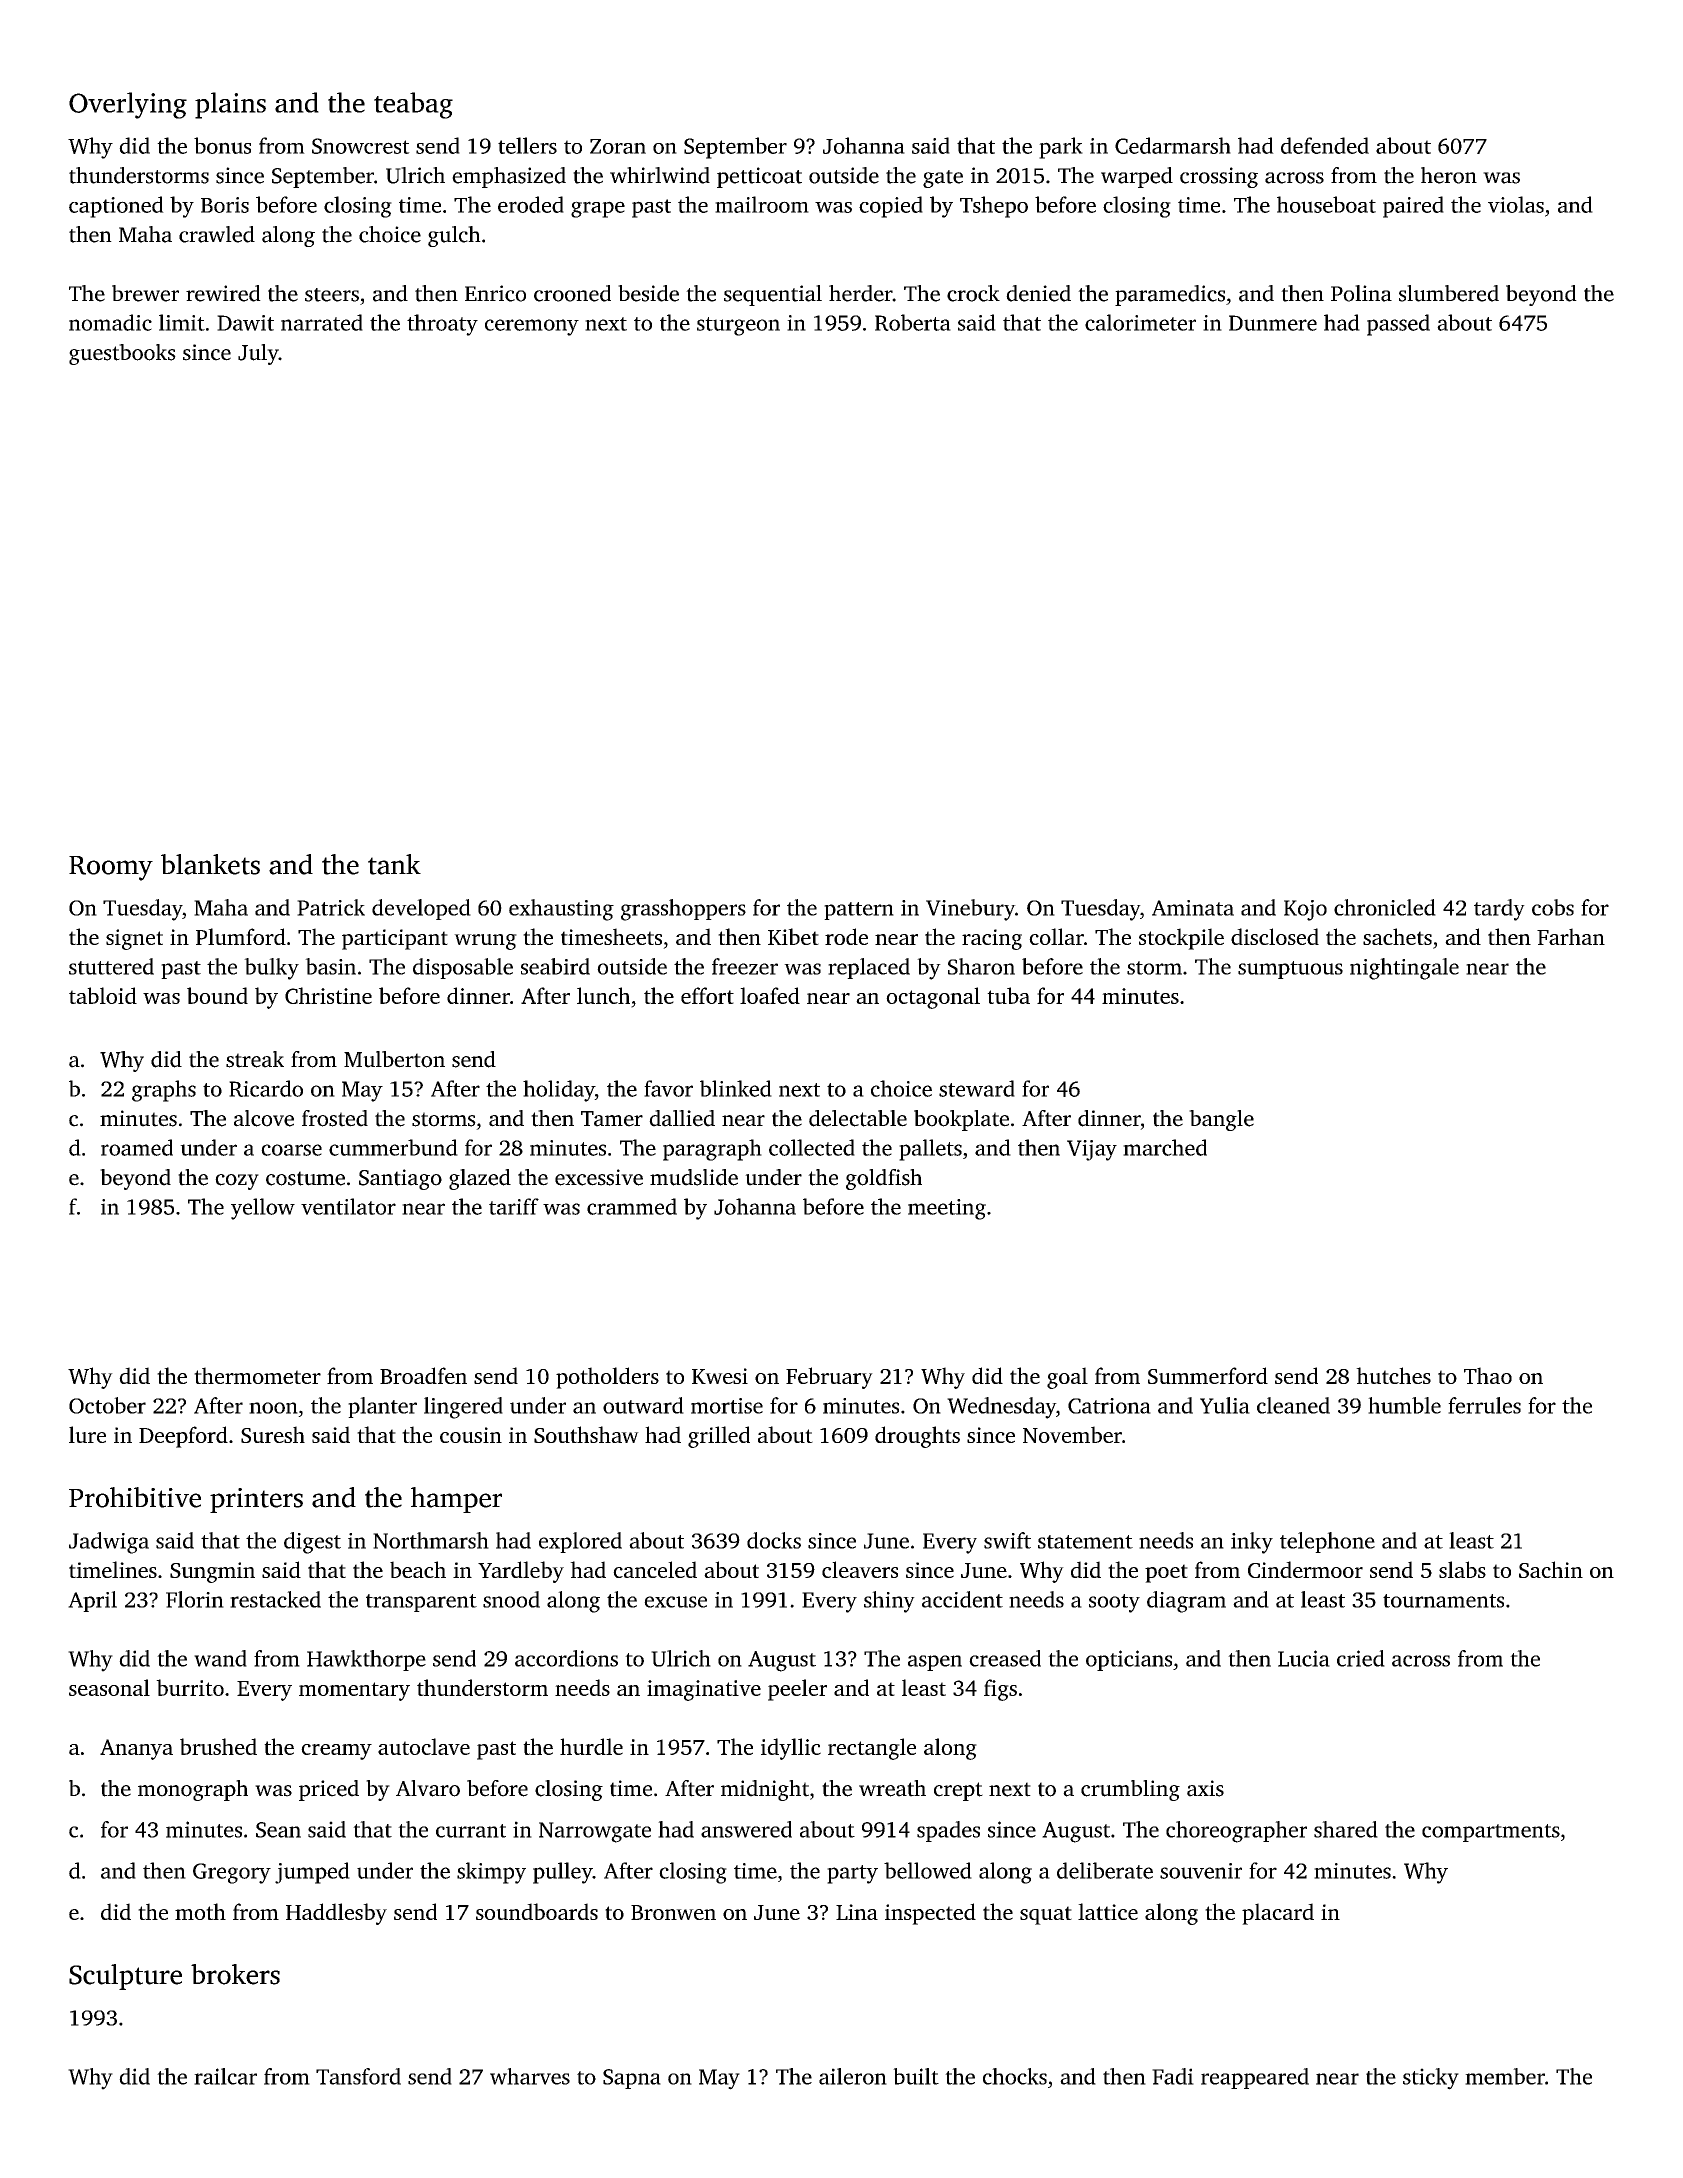 The image size is (1683, 2178). I want to click on defended, so click(1325, 145).
